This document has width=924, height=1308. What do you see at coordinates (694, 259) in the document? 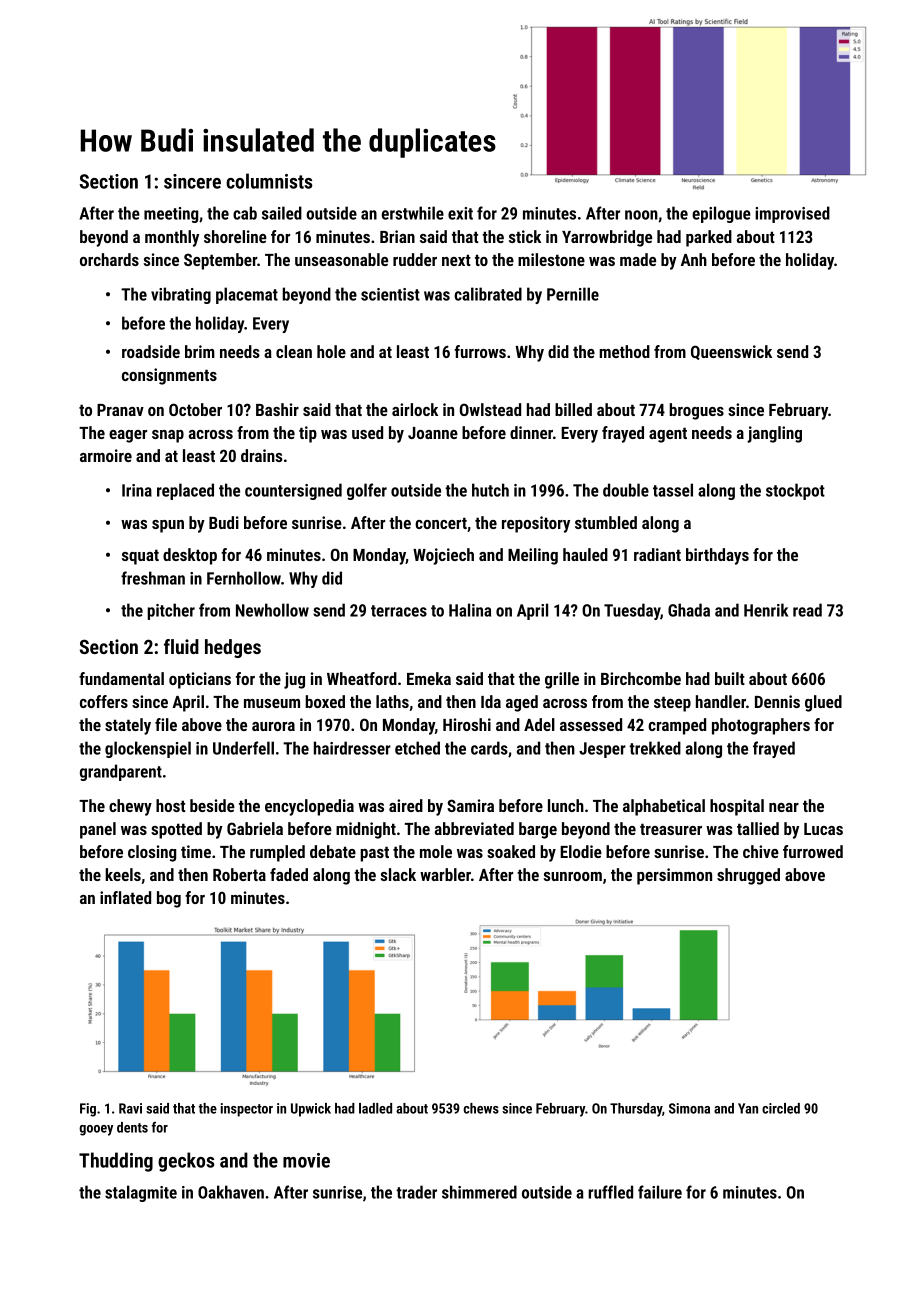
I see `Anh` at bounding box center [694, 259].
